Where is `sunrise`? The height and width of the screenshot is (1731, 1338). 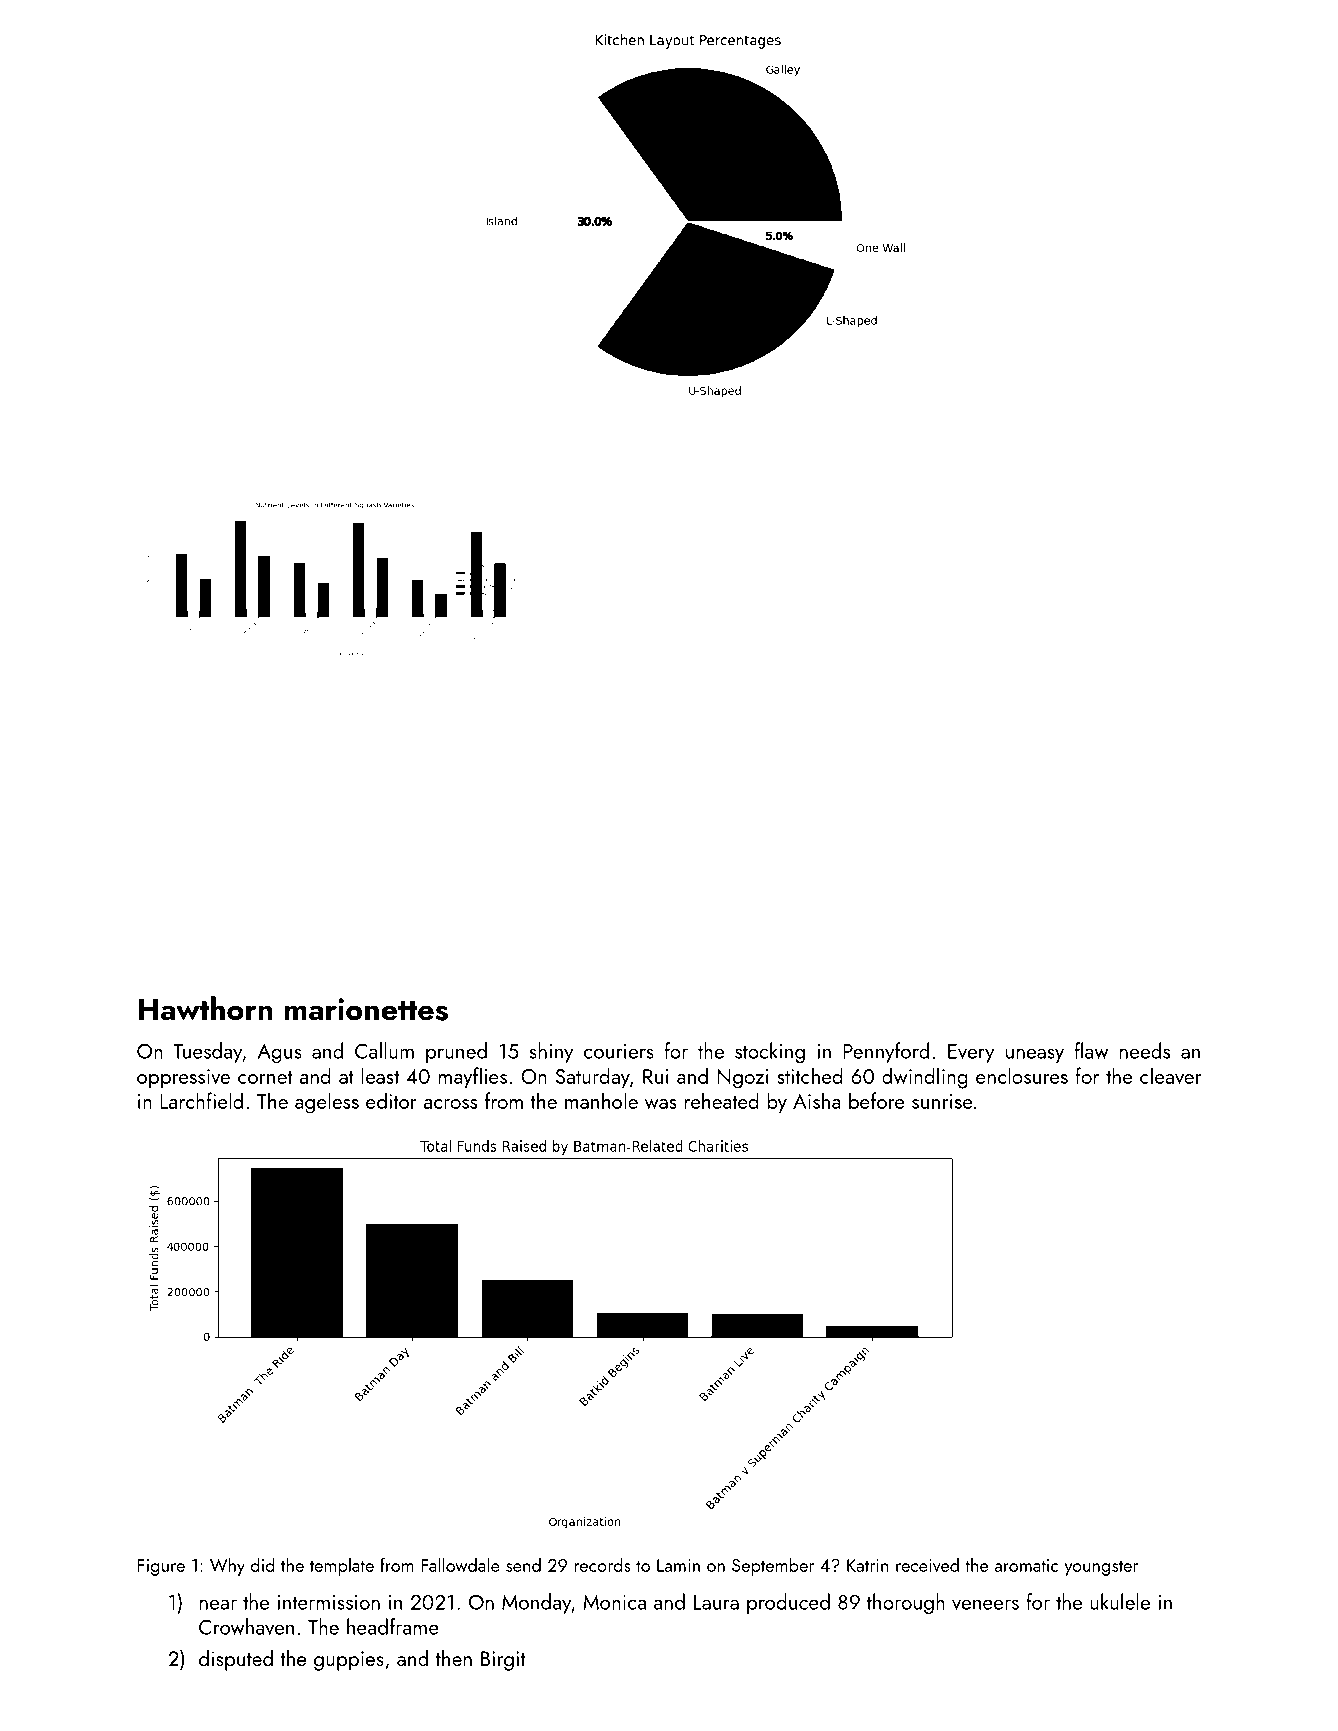
sunrise is located at coordinates (942, 1101).
